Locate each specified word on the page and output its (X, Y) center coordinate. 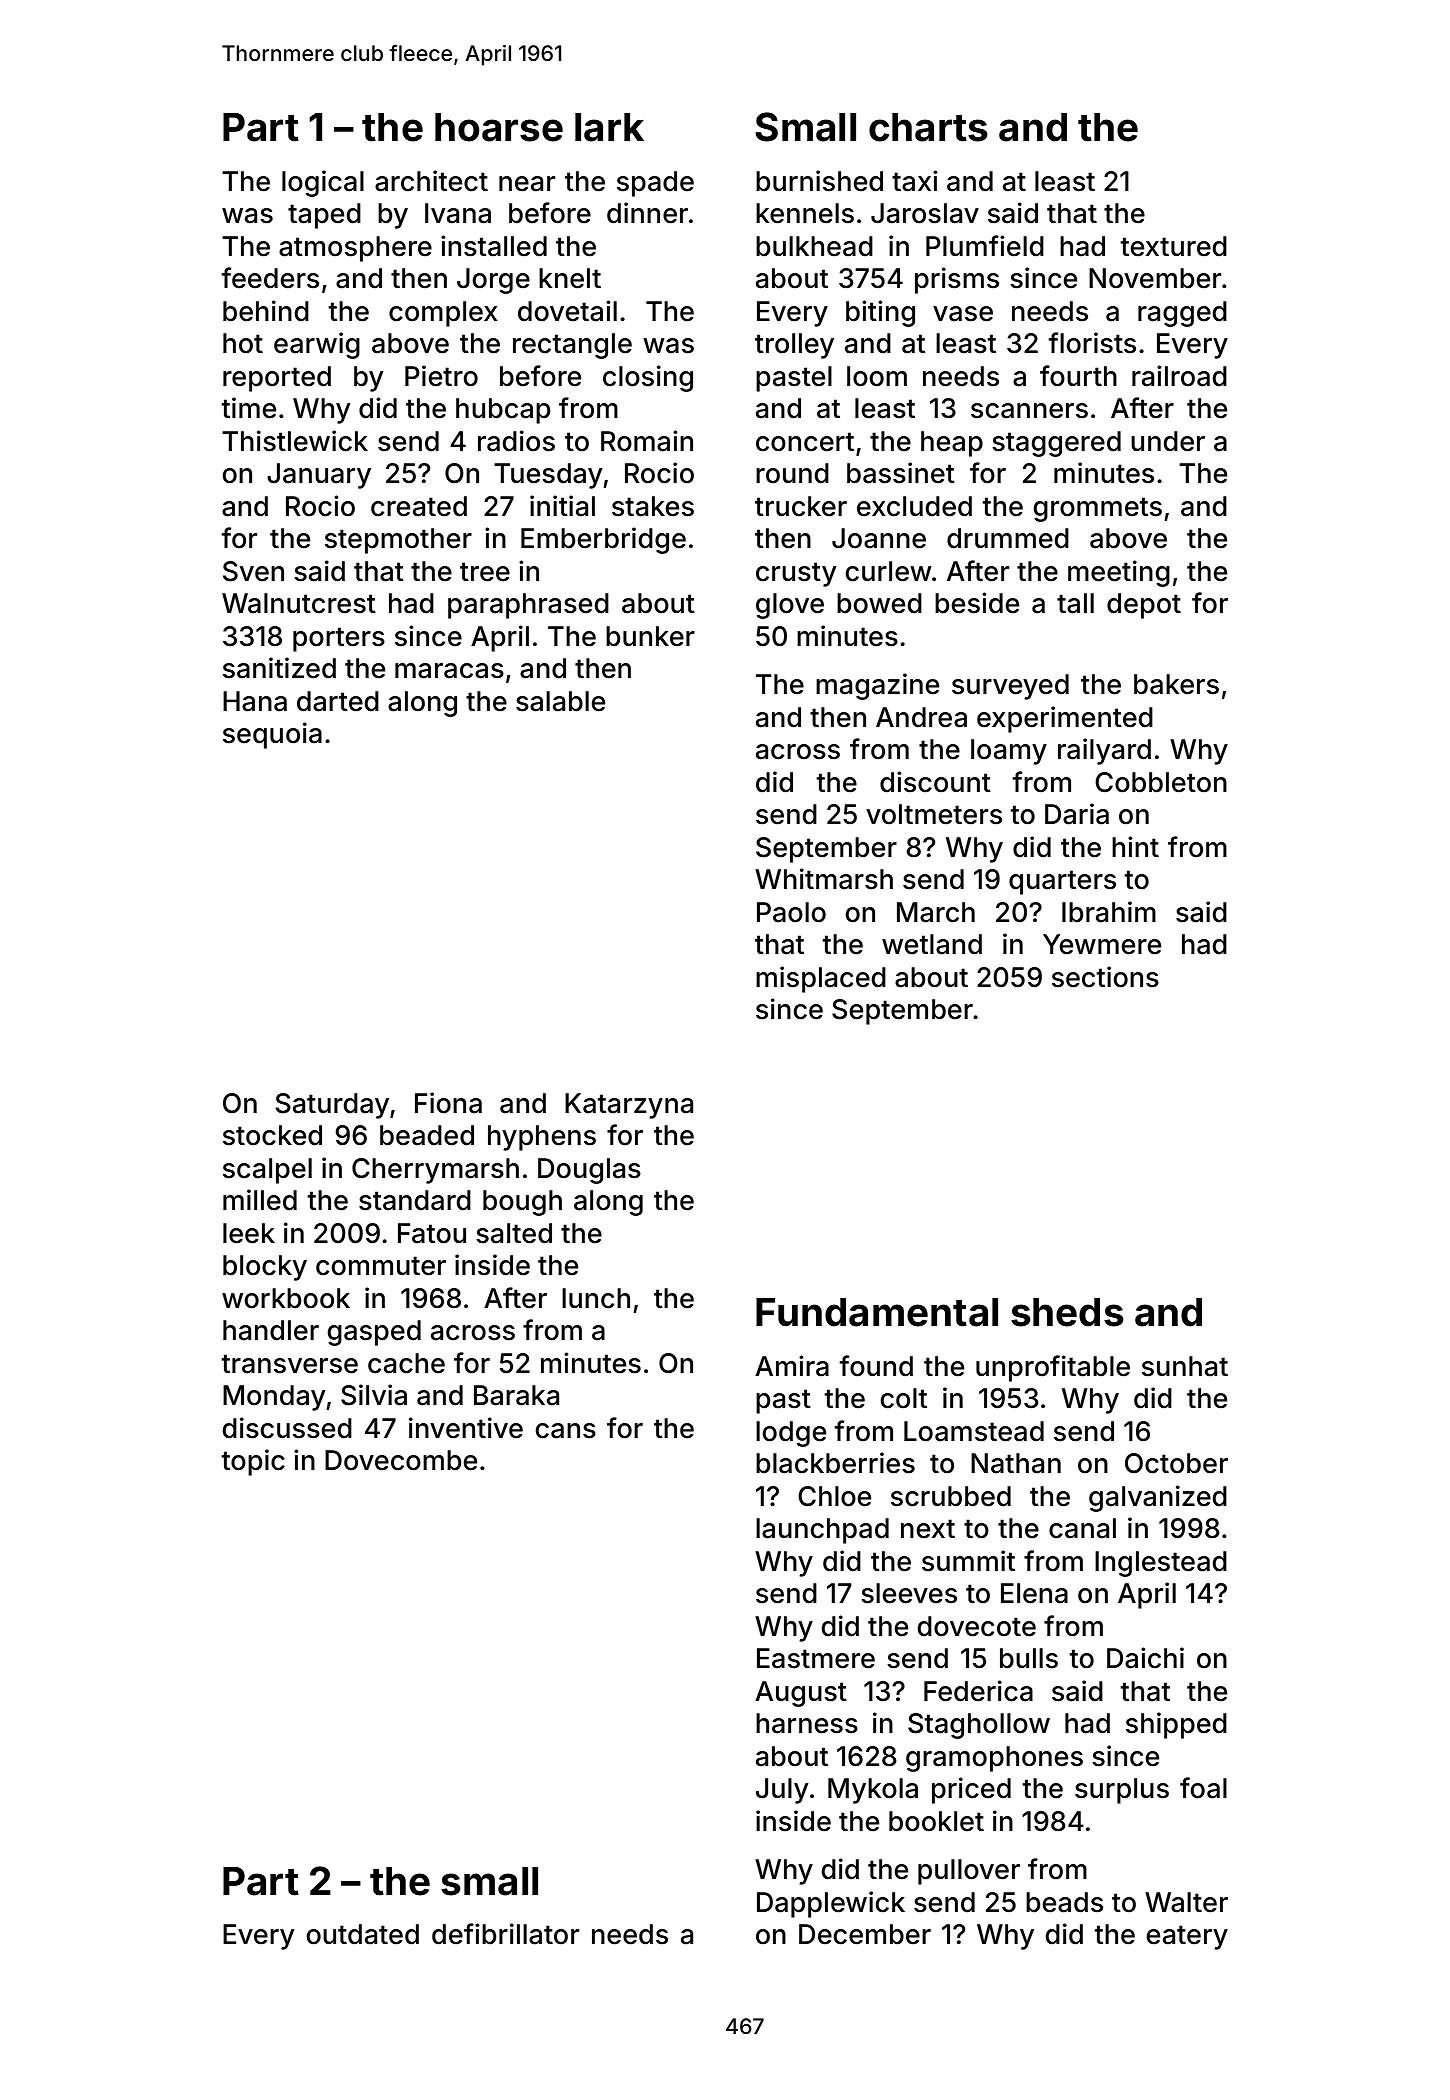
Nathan (1016, 1463)
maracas (449, 671)
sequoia (272, 735)
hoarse (499, 127)
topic (253, 1462)
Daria (1077, 814)
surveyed (1010, 687)
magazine (877, 686)
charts (928, 127)
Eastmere (816, 1658)
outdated (363, 1934)
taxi (914, 181)
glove (790, 606)
